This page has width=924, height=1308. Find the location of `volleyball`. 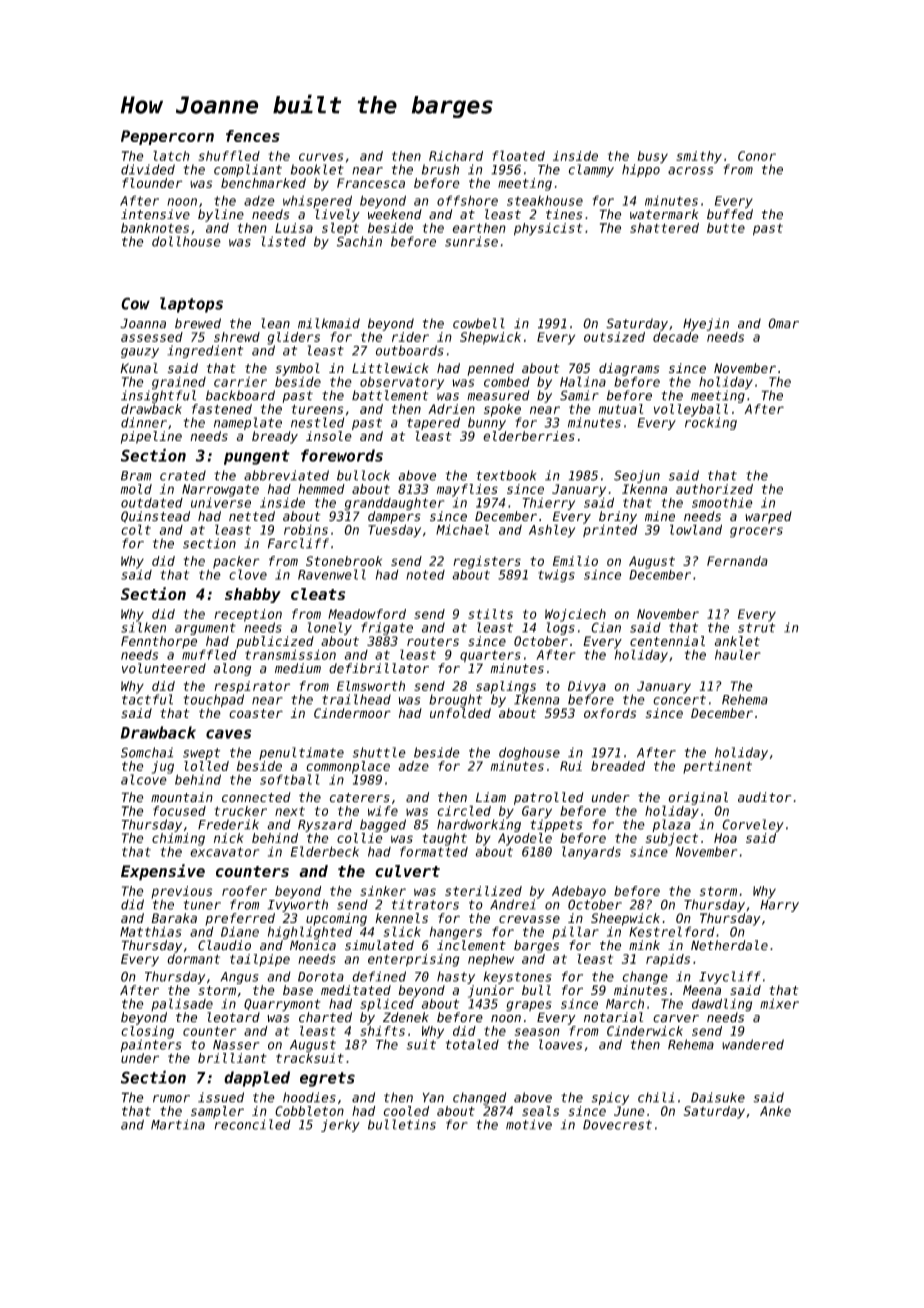

volleyball is located at coordinates (691, 410).
